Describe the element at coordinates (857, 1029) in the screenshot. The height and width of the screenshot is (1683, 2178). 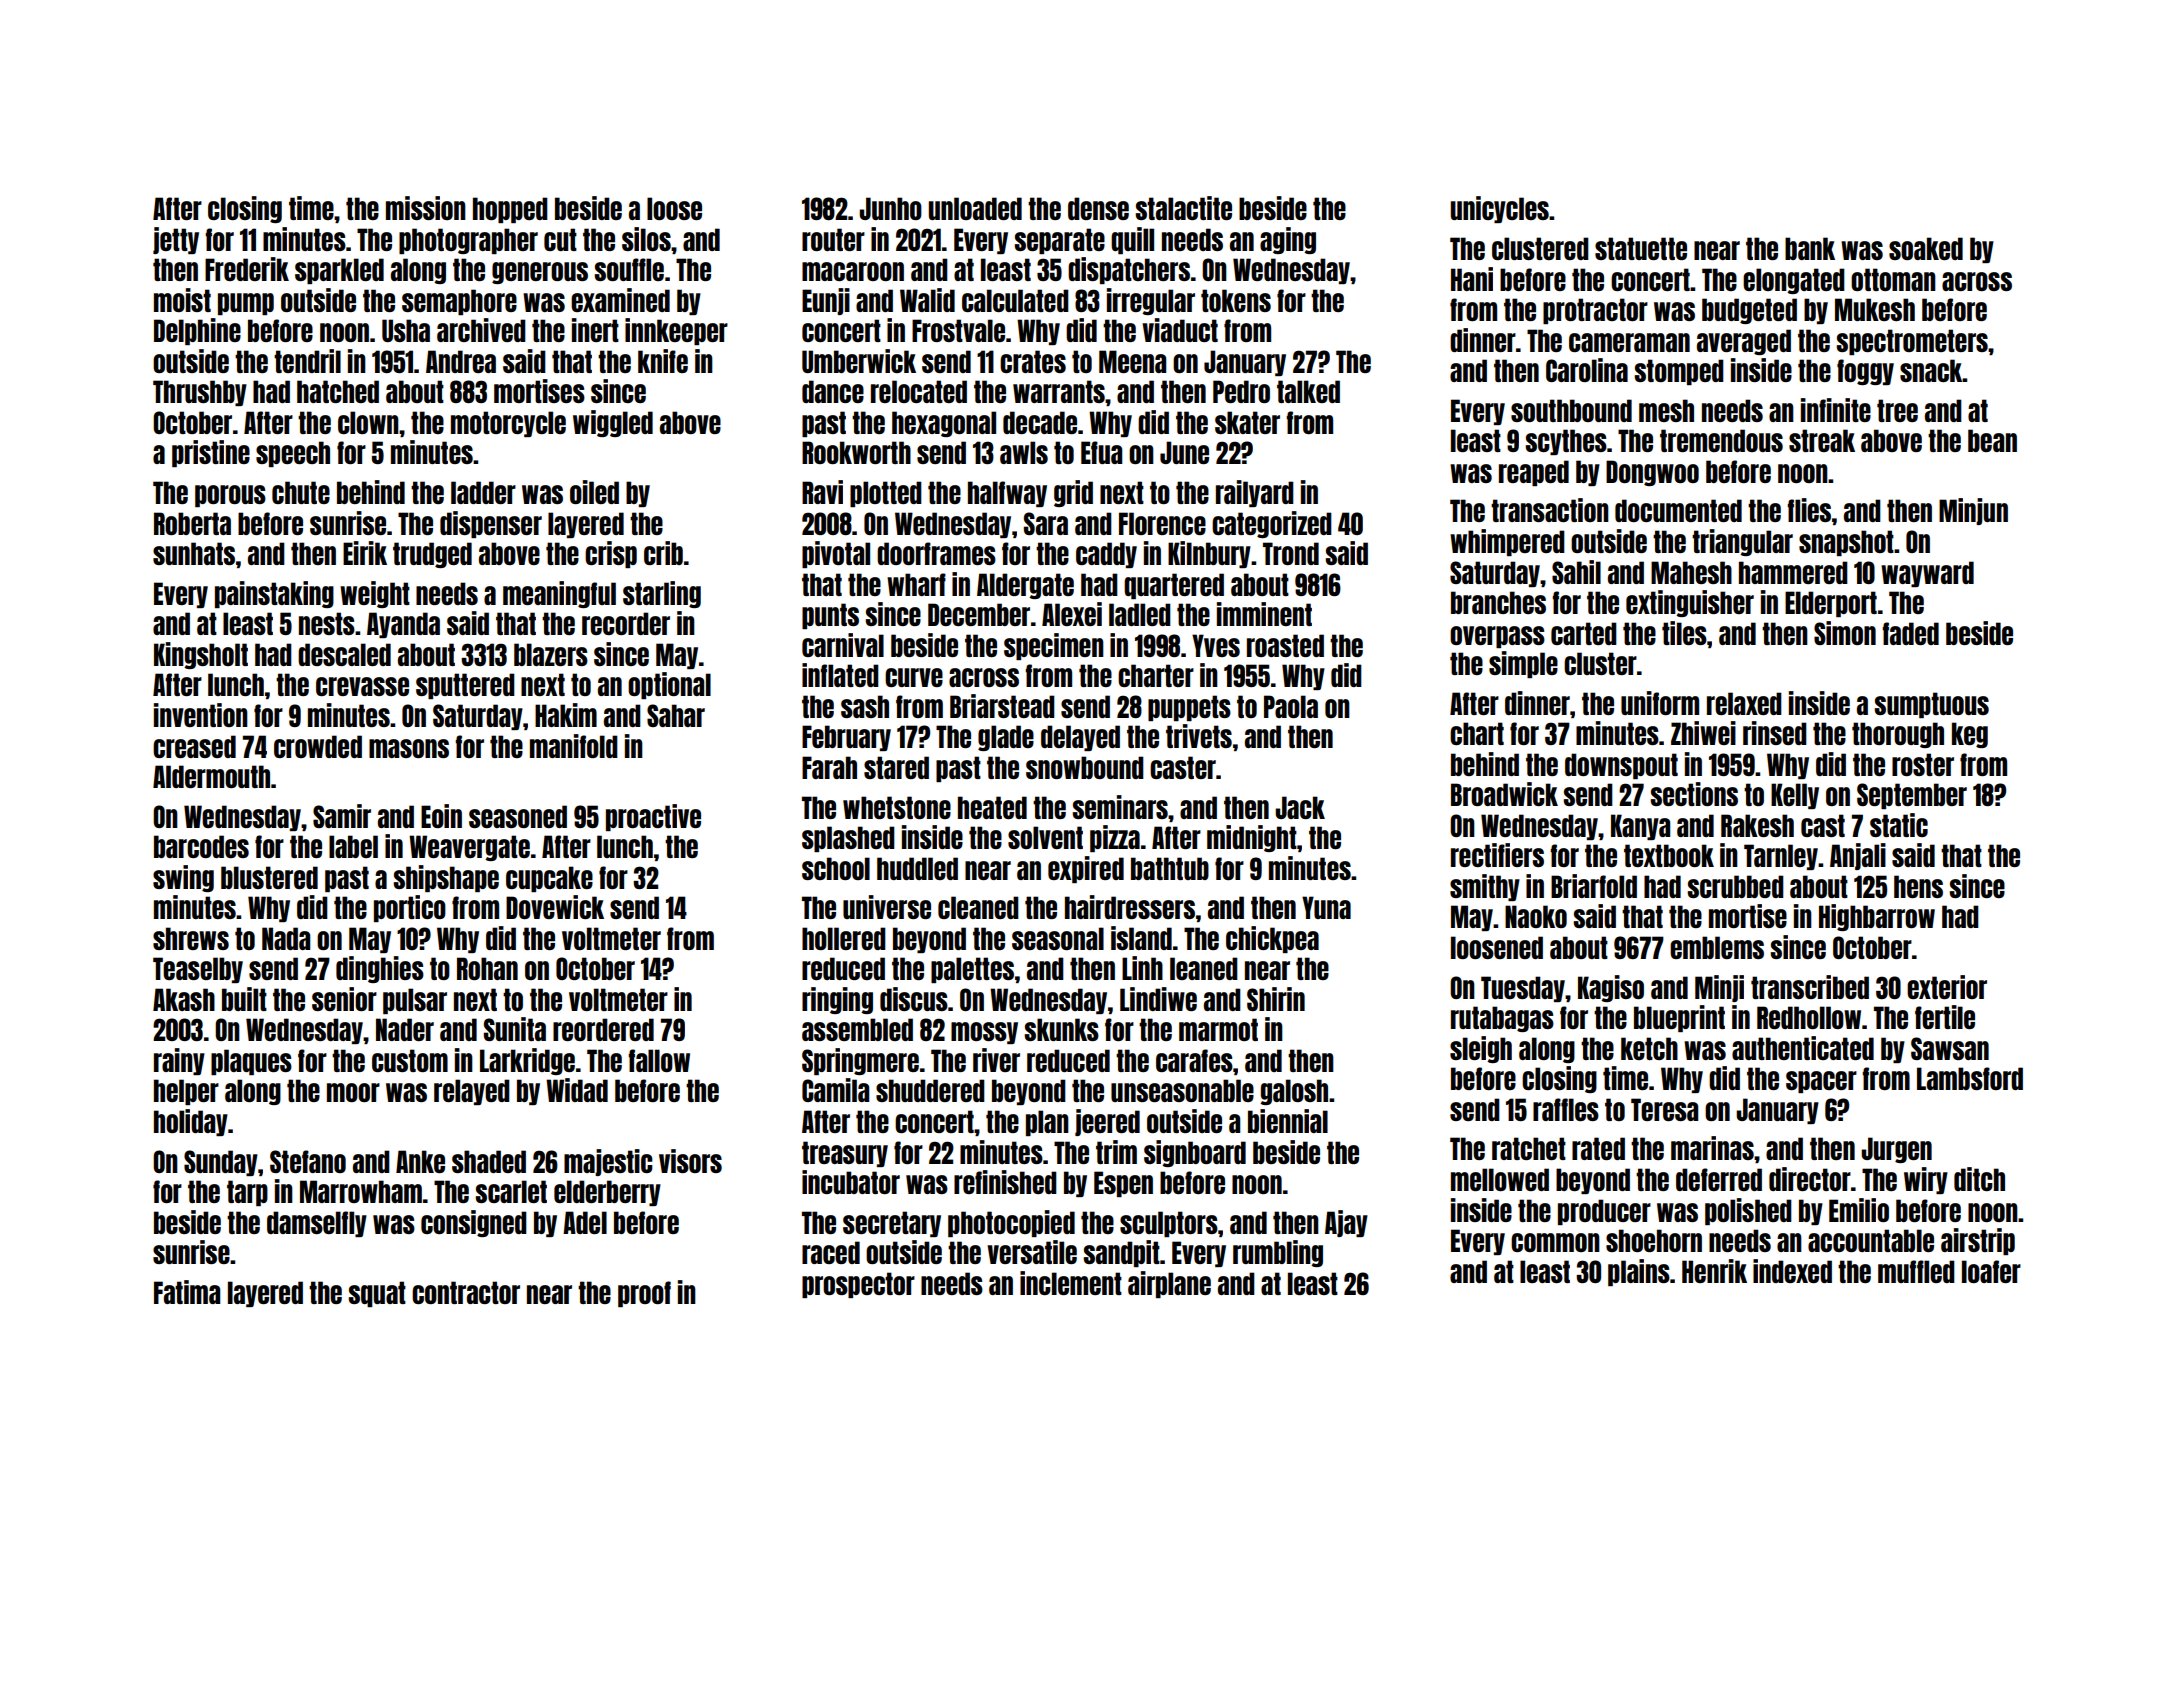
I see `assembled` at that location.
